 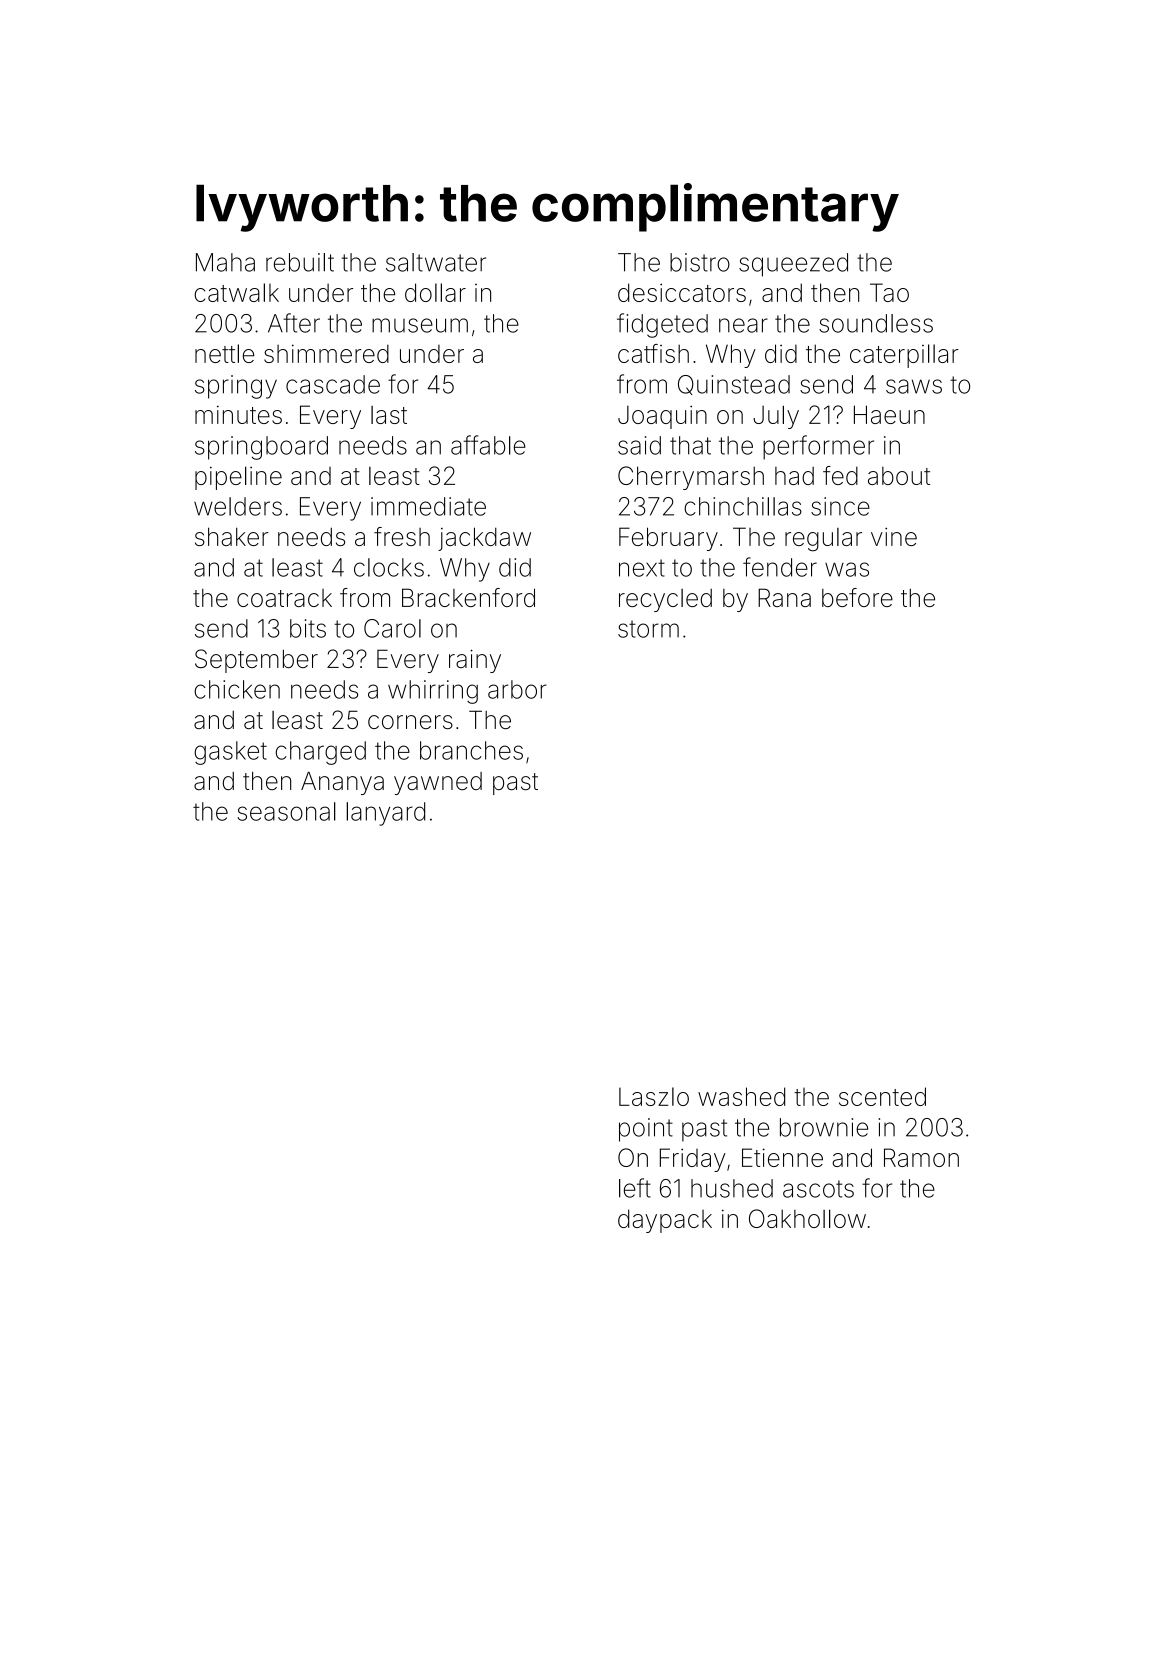 What do you see at coordinates (646, 1130) in the screenshot?
I see `point` at bounding box center [646, 1130].
